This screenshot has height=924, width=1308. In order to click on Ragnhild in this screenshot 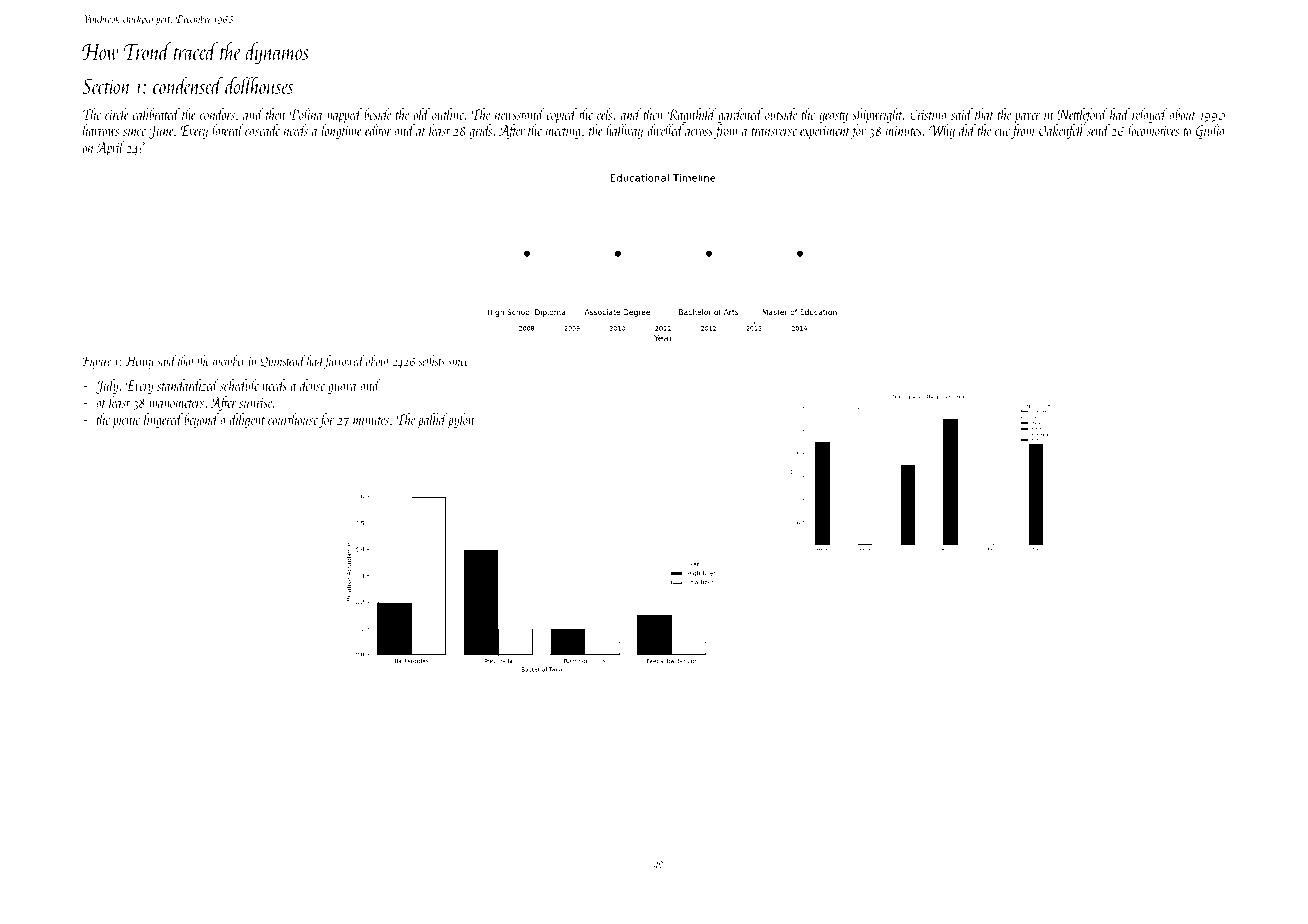, I will do `click(691, 115)`.
